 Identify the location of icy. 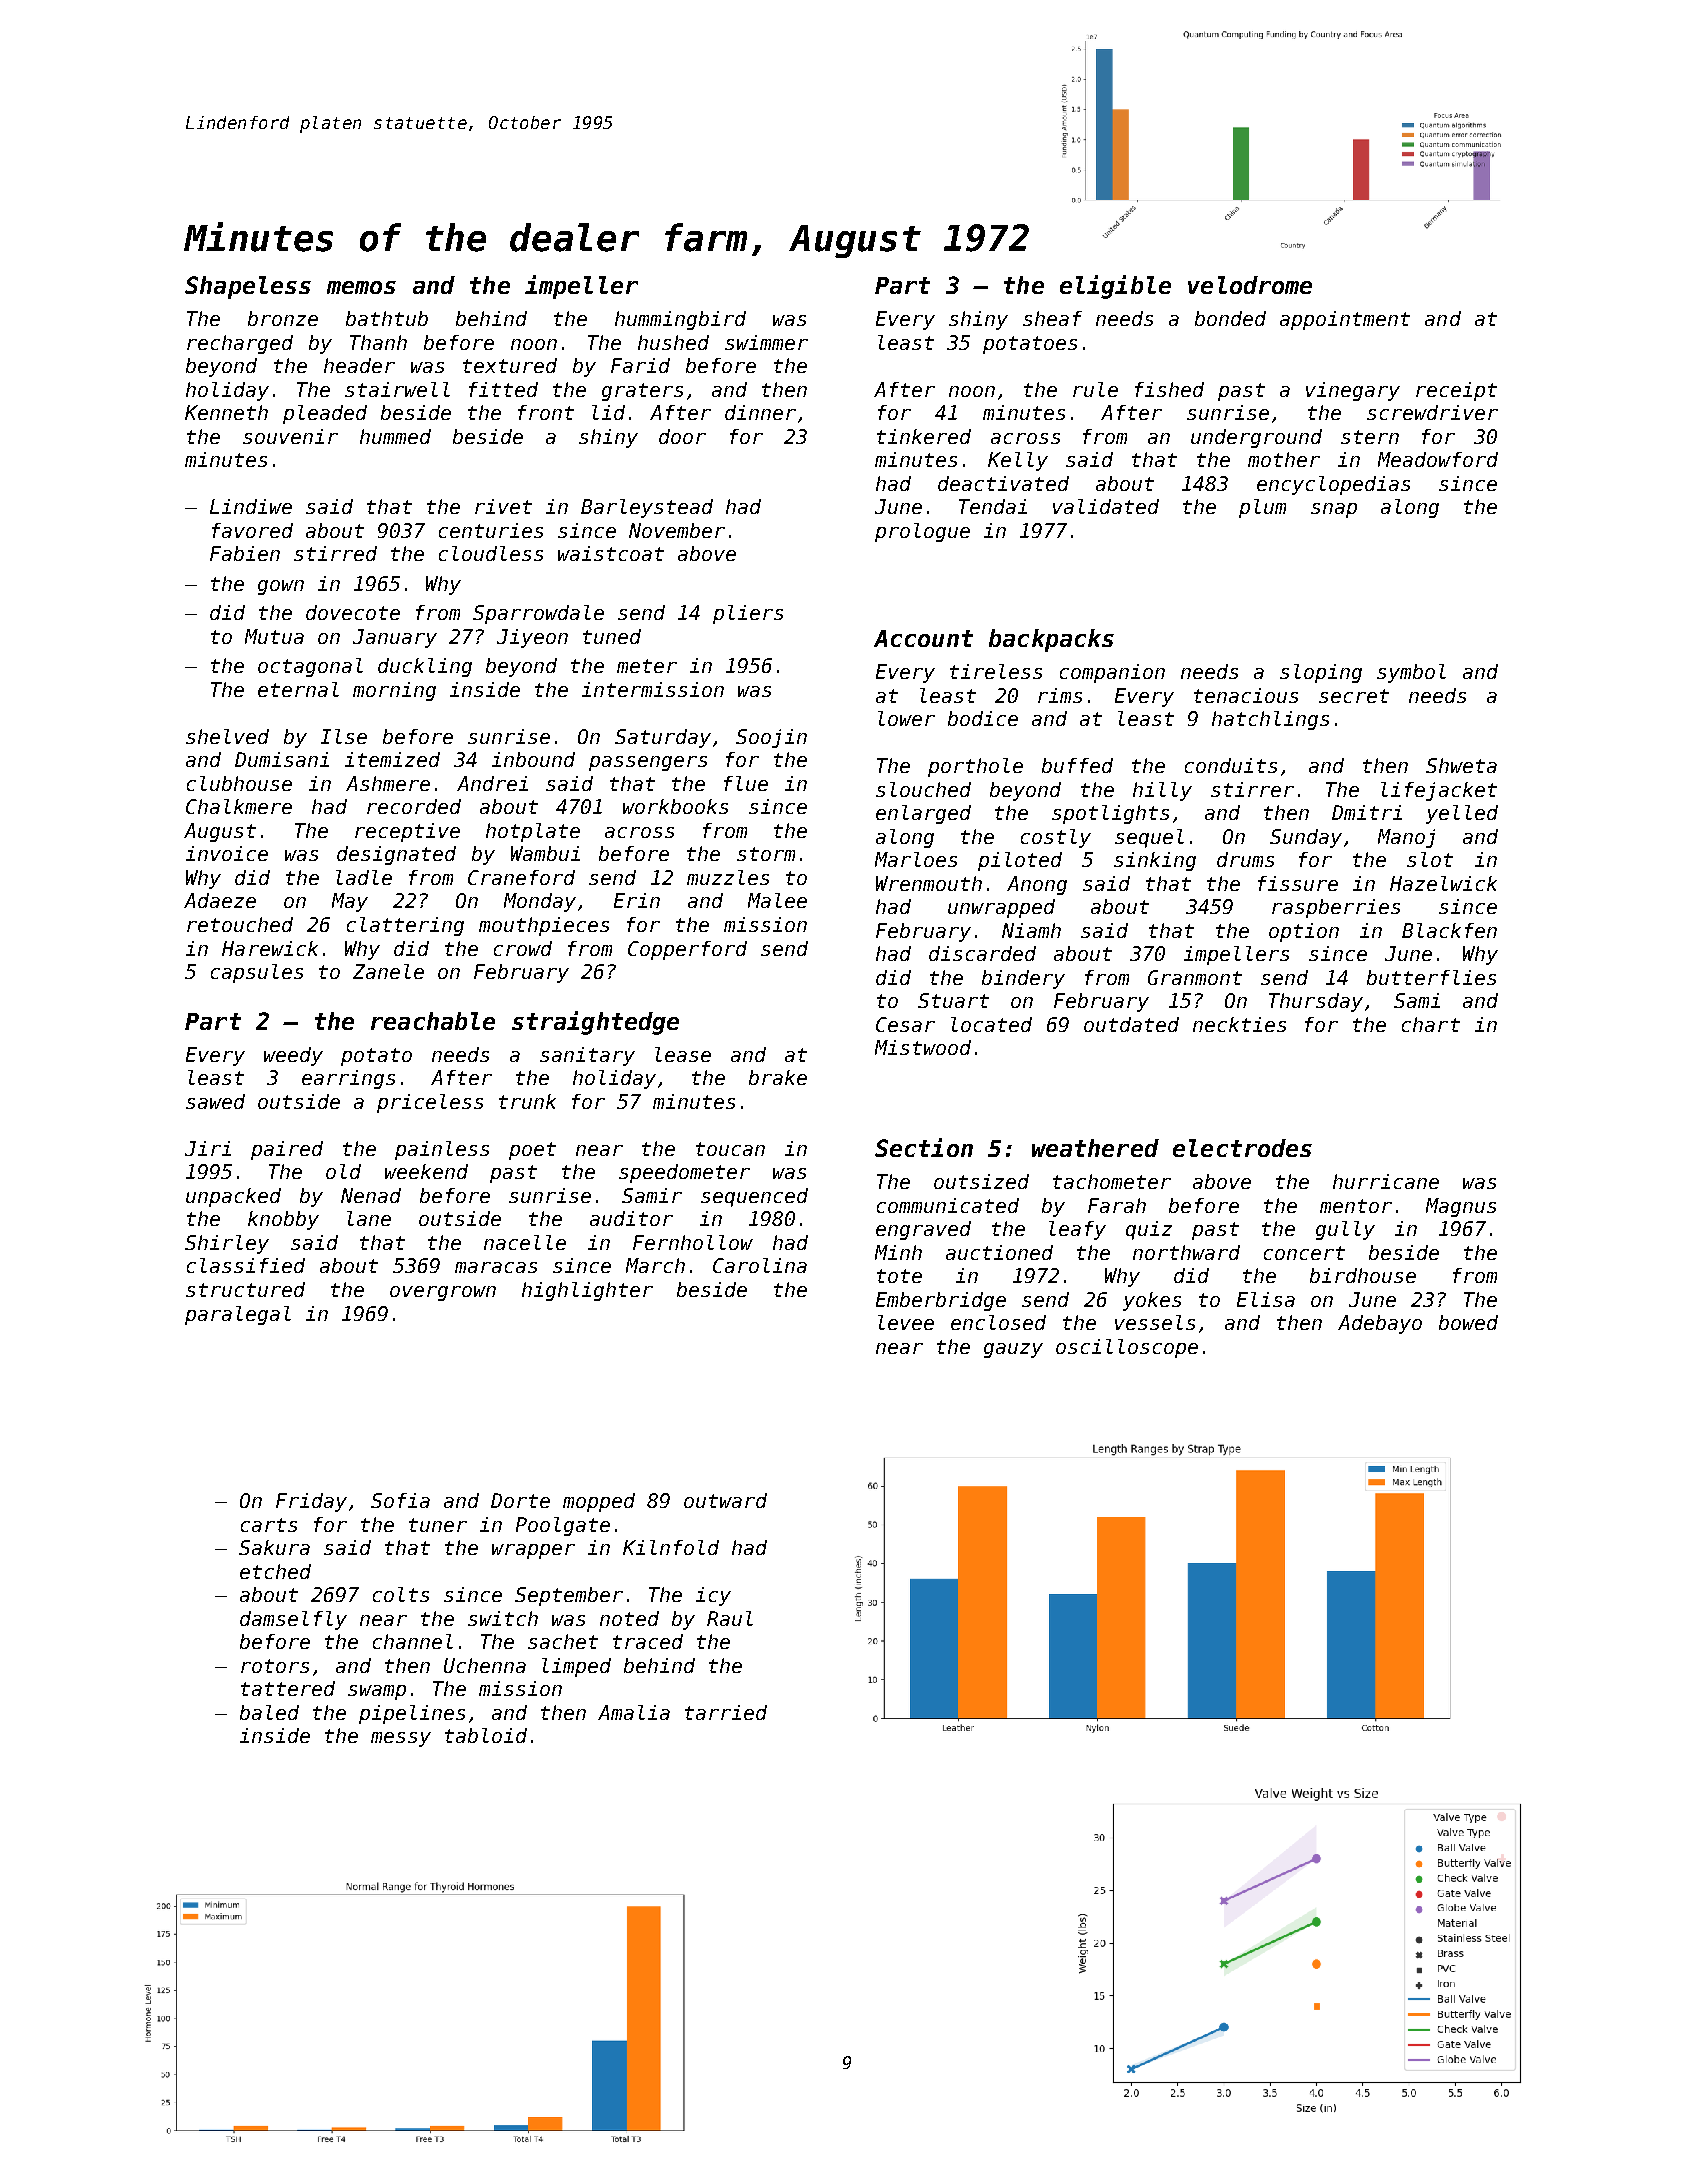
(713, 1596).
